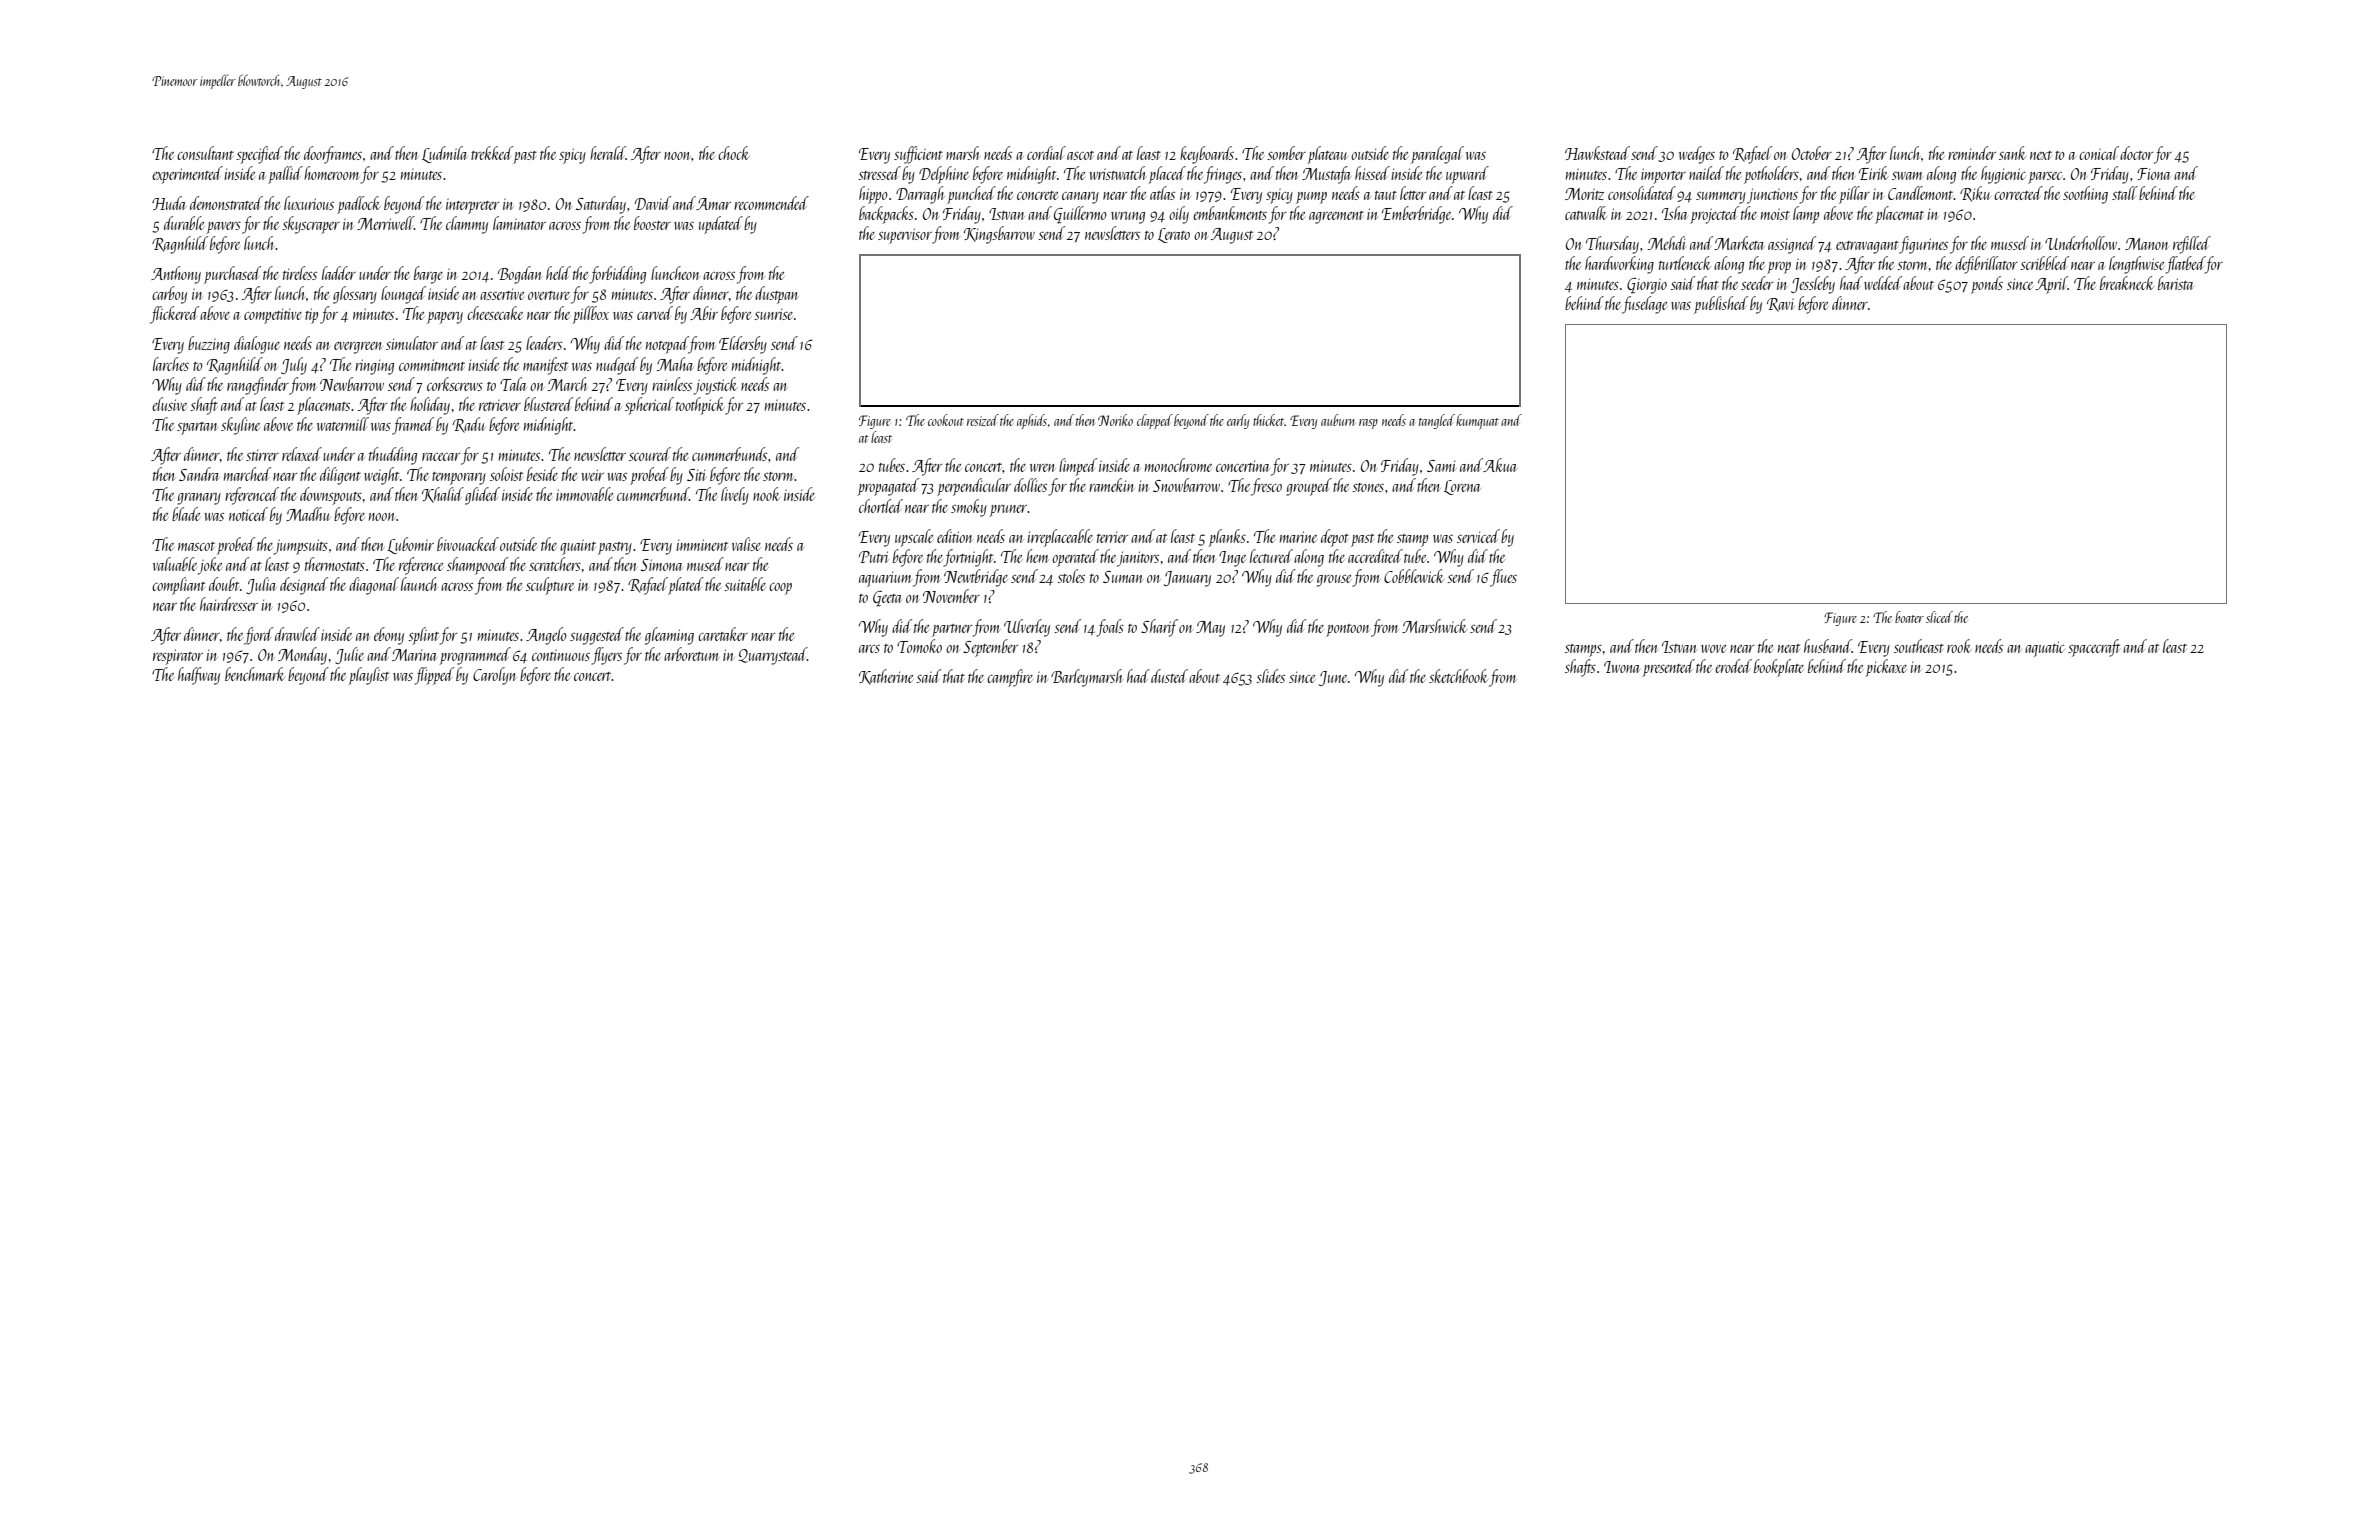 The image size is (2380, 1540). What do you see at coordinates (472, 206) in the document?
I see `interpreter` at bounding box center [472, 206].
